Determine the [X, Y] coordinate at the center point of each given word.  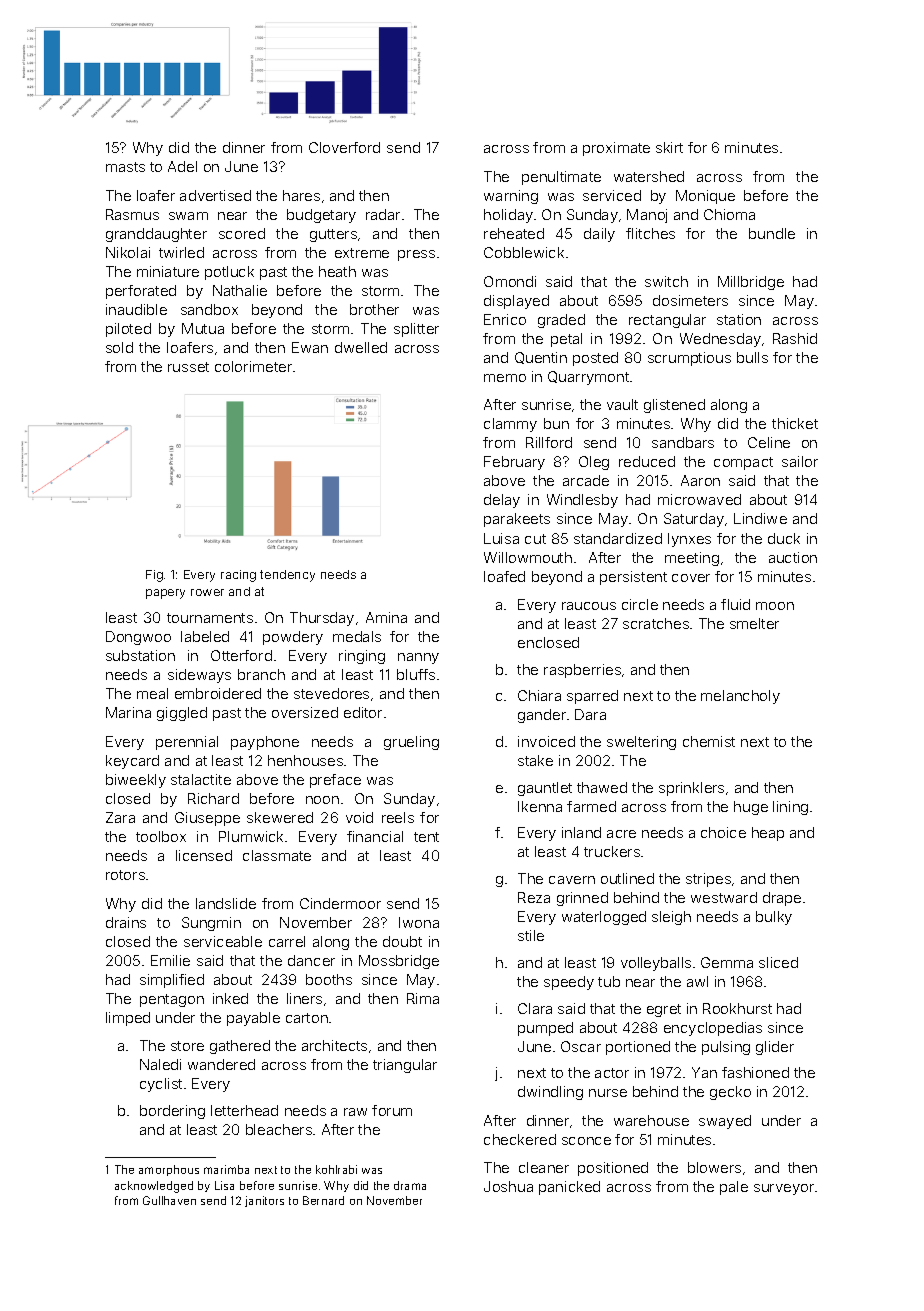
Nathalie [240, 290]
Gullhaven [169, 1200]
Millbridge [751, 283]
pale [734, 1188]
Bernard [323, 1200]
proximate [616, 149]
